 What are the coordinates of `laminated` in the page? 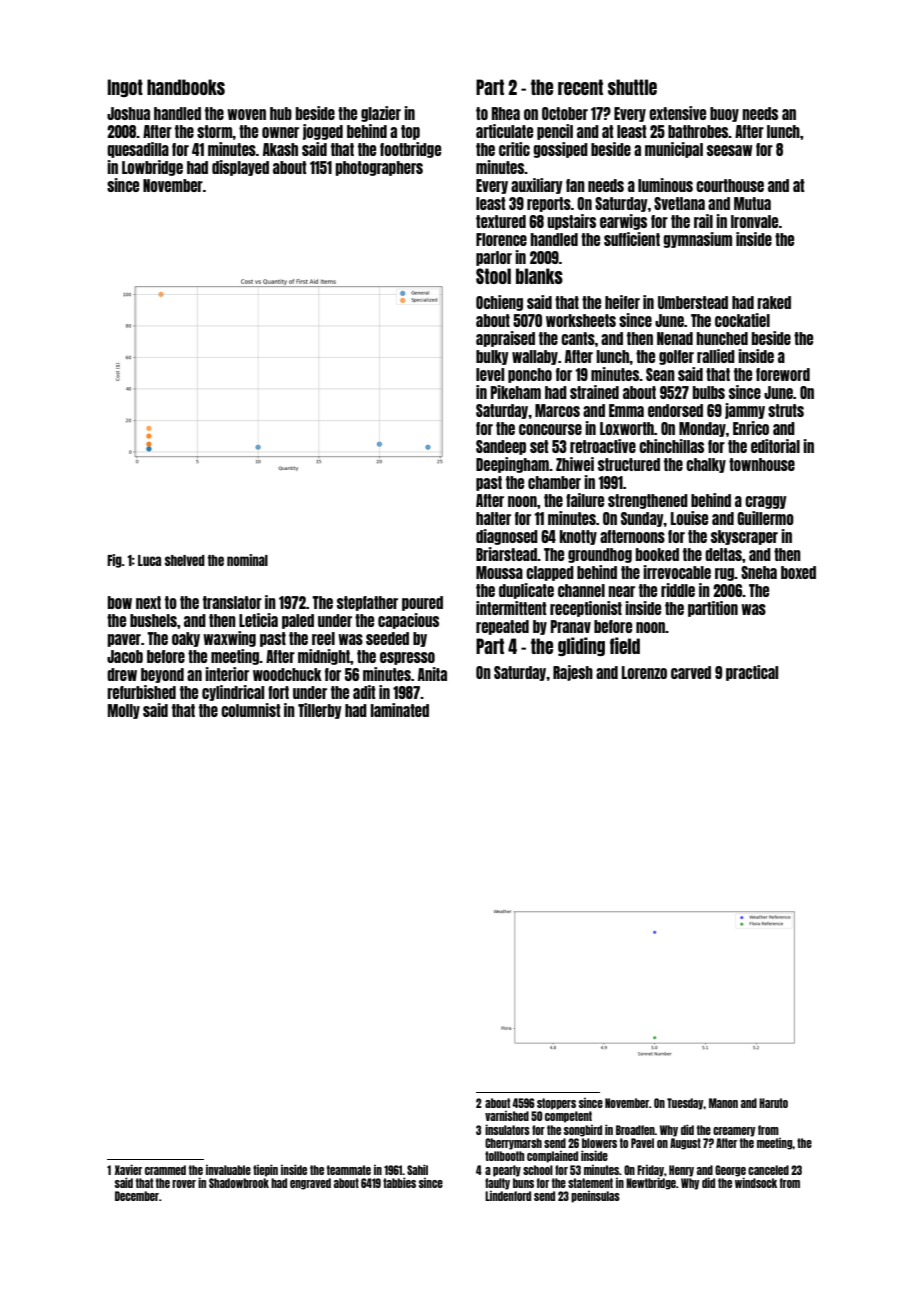 It's located at (399, 710).
